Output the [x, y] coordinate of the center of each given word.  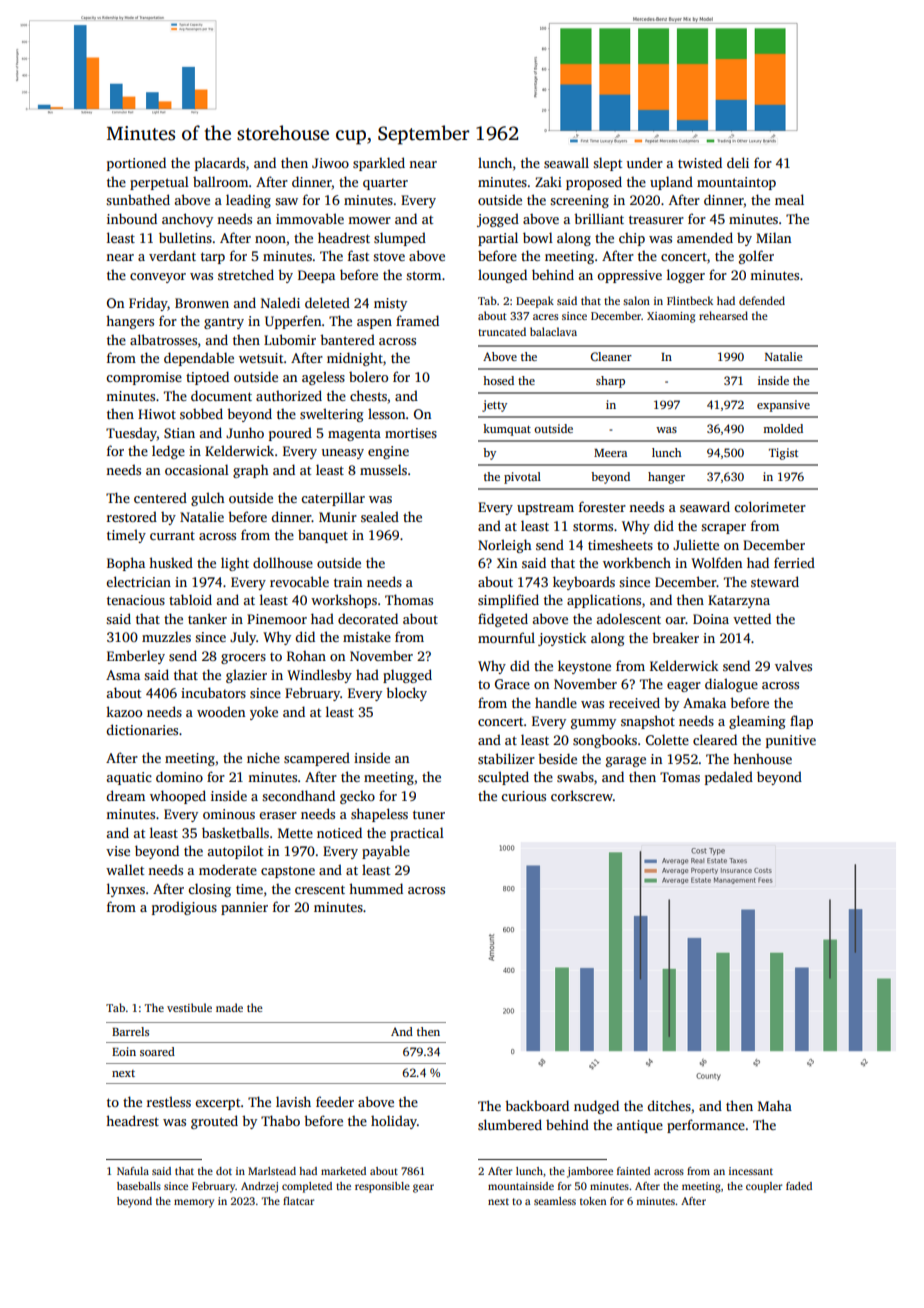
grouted [214, 1122]
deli [738, 162]
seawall [566, 162]
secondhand [298, 795]
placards [220, 164]
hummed [376, 888]
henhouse [762, 758]
